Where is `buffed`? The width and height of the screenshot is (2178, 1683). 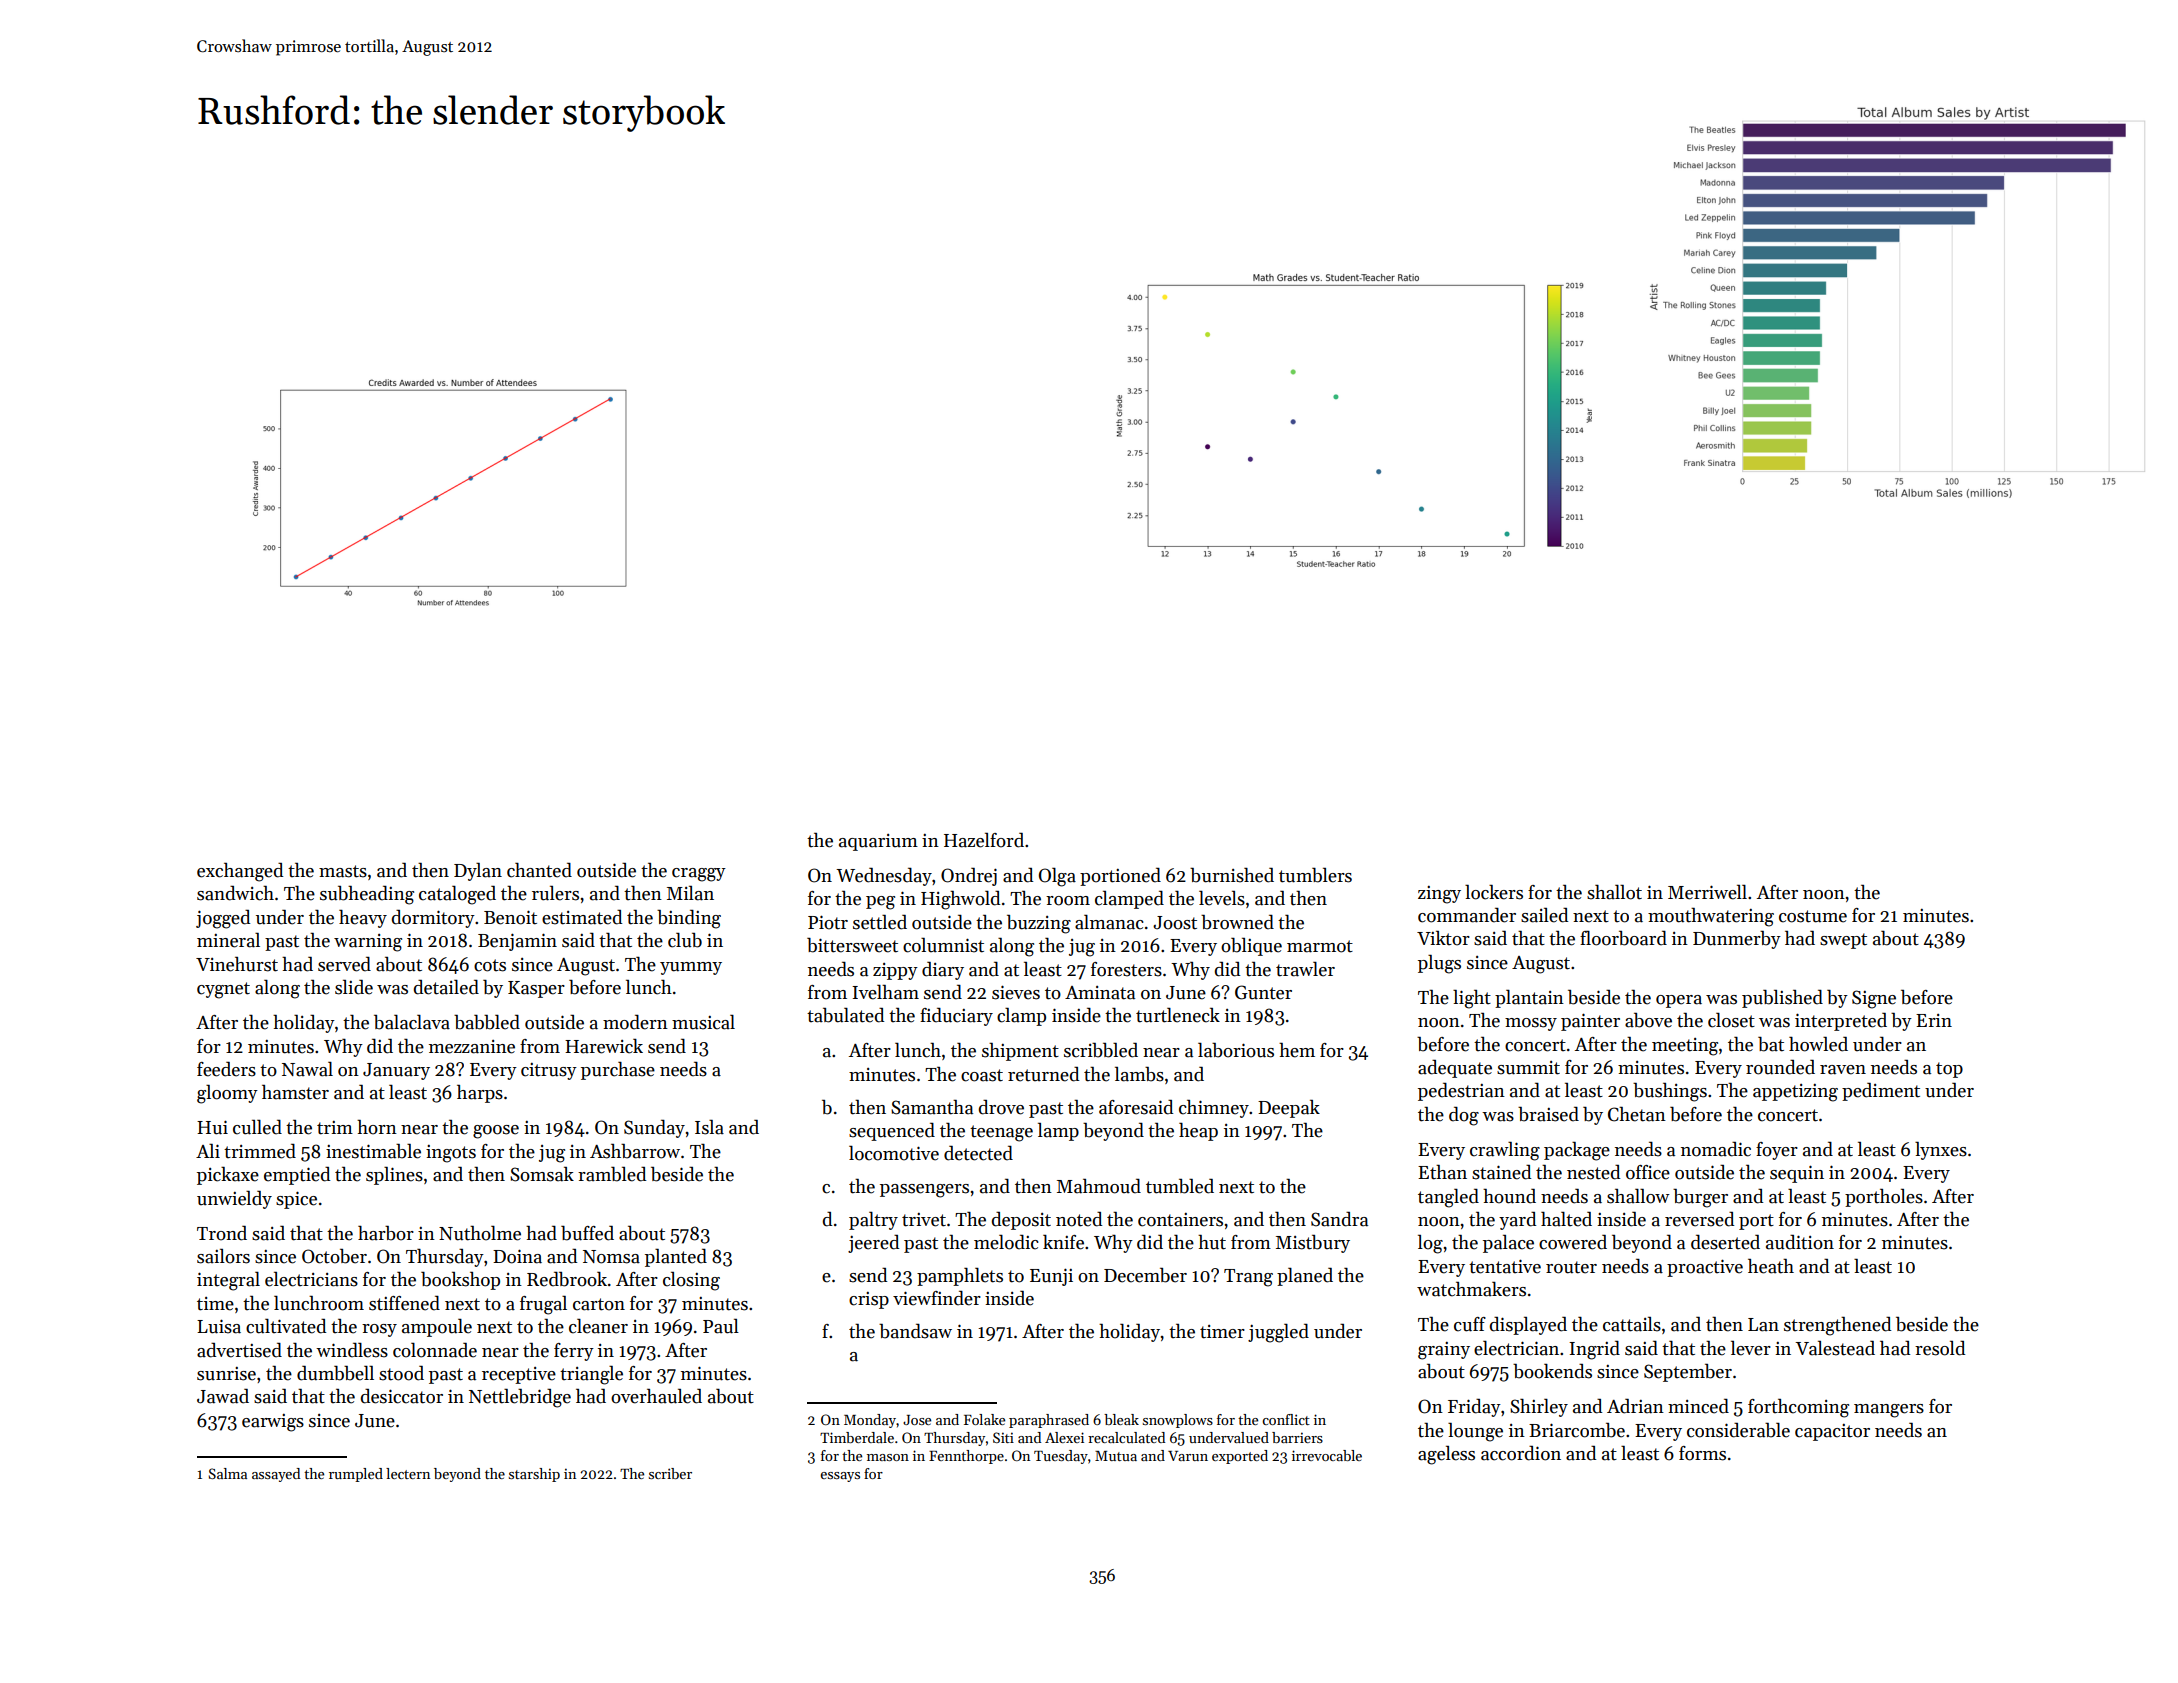 buffed is located at coordinates (587, 1233).
